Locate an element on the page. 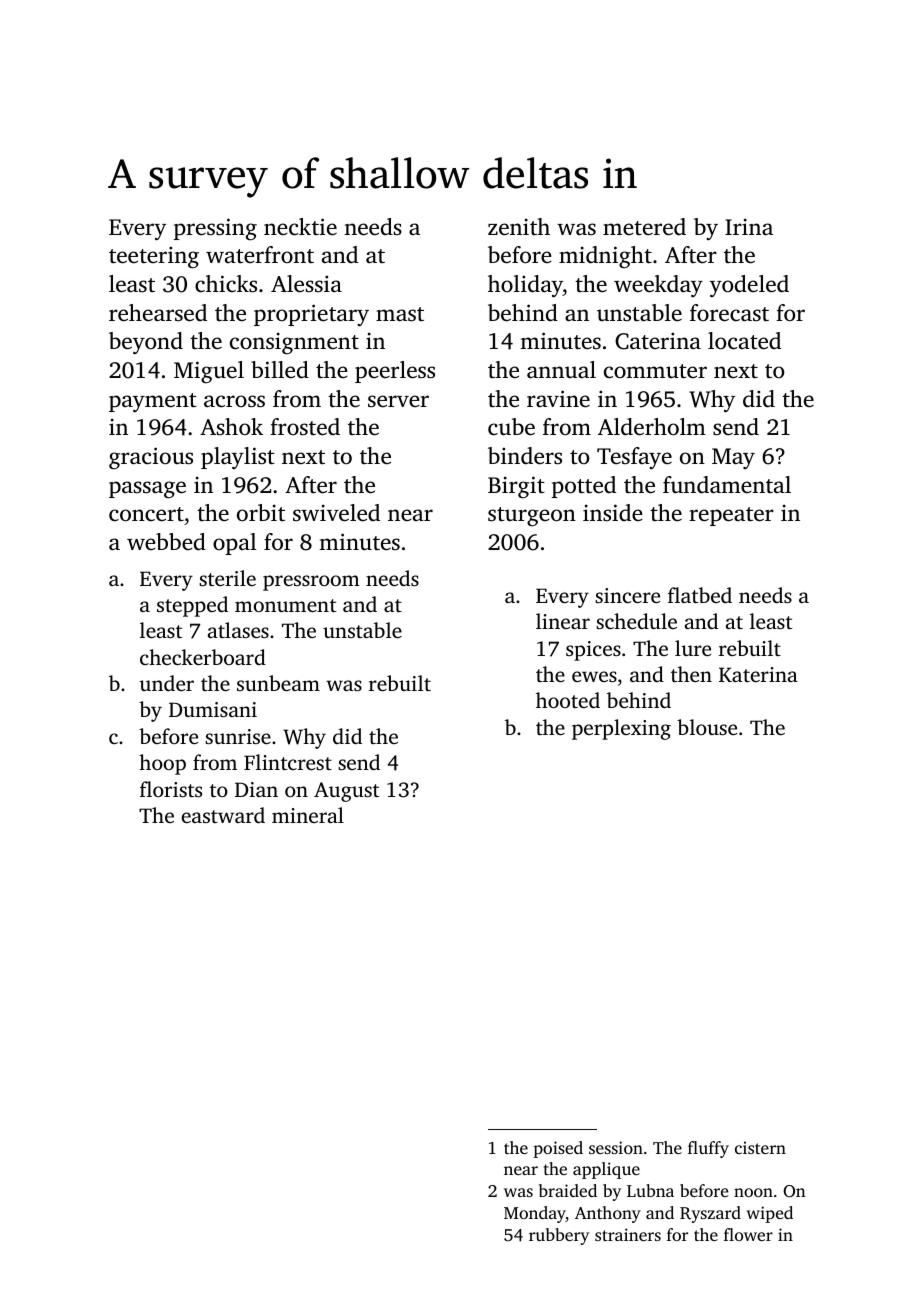 This image has width=924, height=1311. playlist is located at coordinates (238, 458).
